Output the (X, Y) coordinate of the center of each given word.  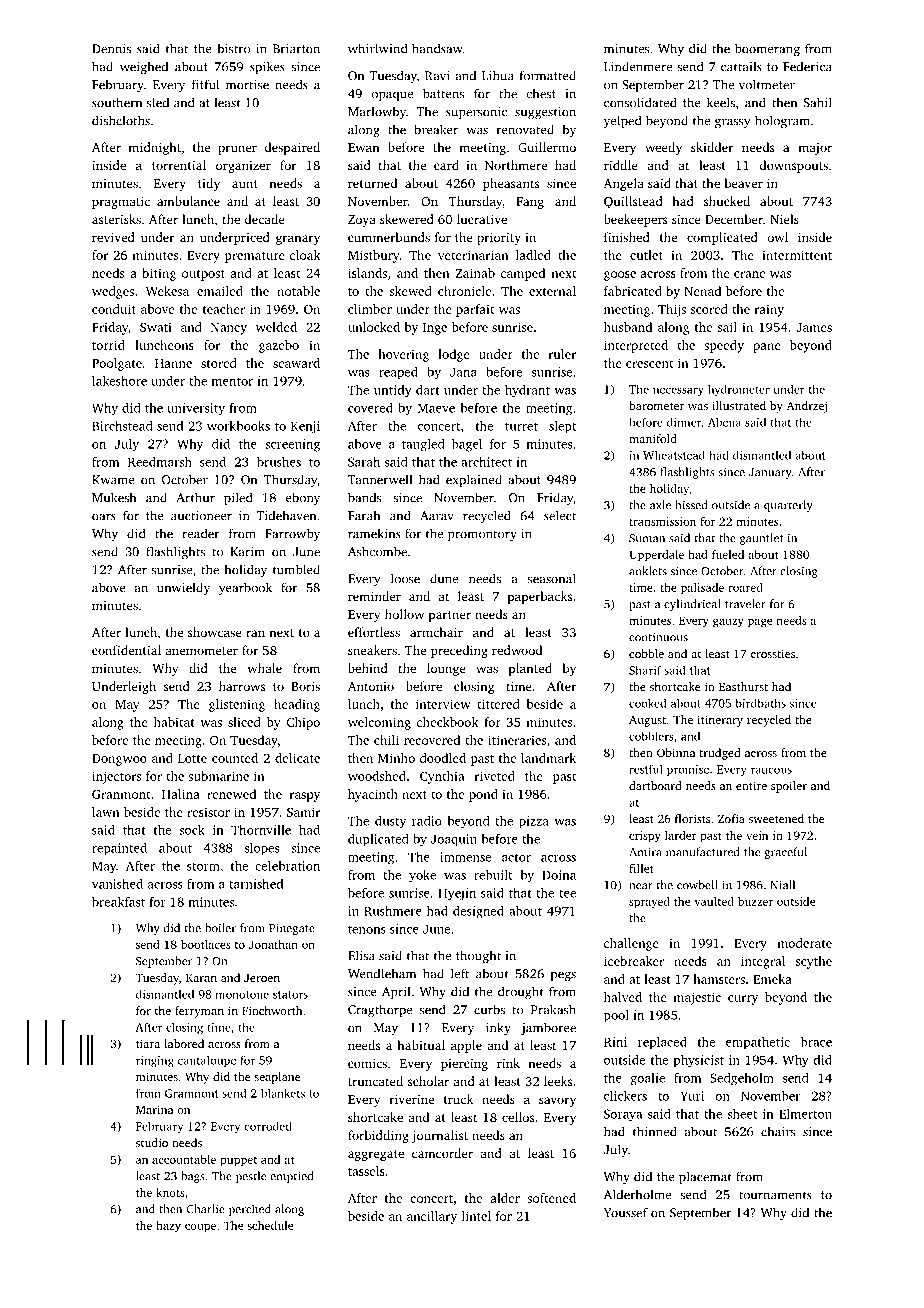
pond (483, 795)
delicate (297, 758)
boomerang (767, 49)
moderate (804, 943)
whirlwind (377, 48)
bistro (233, 48)
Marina (154, 1109)
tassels (366, 1171)
